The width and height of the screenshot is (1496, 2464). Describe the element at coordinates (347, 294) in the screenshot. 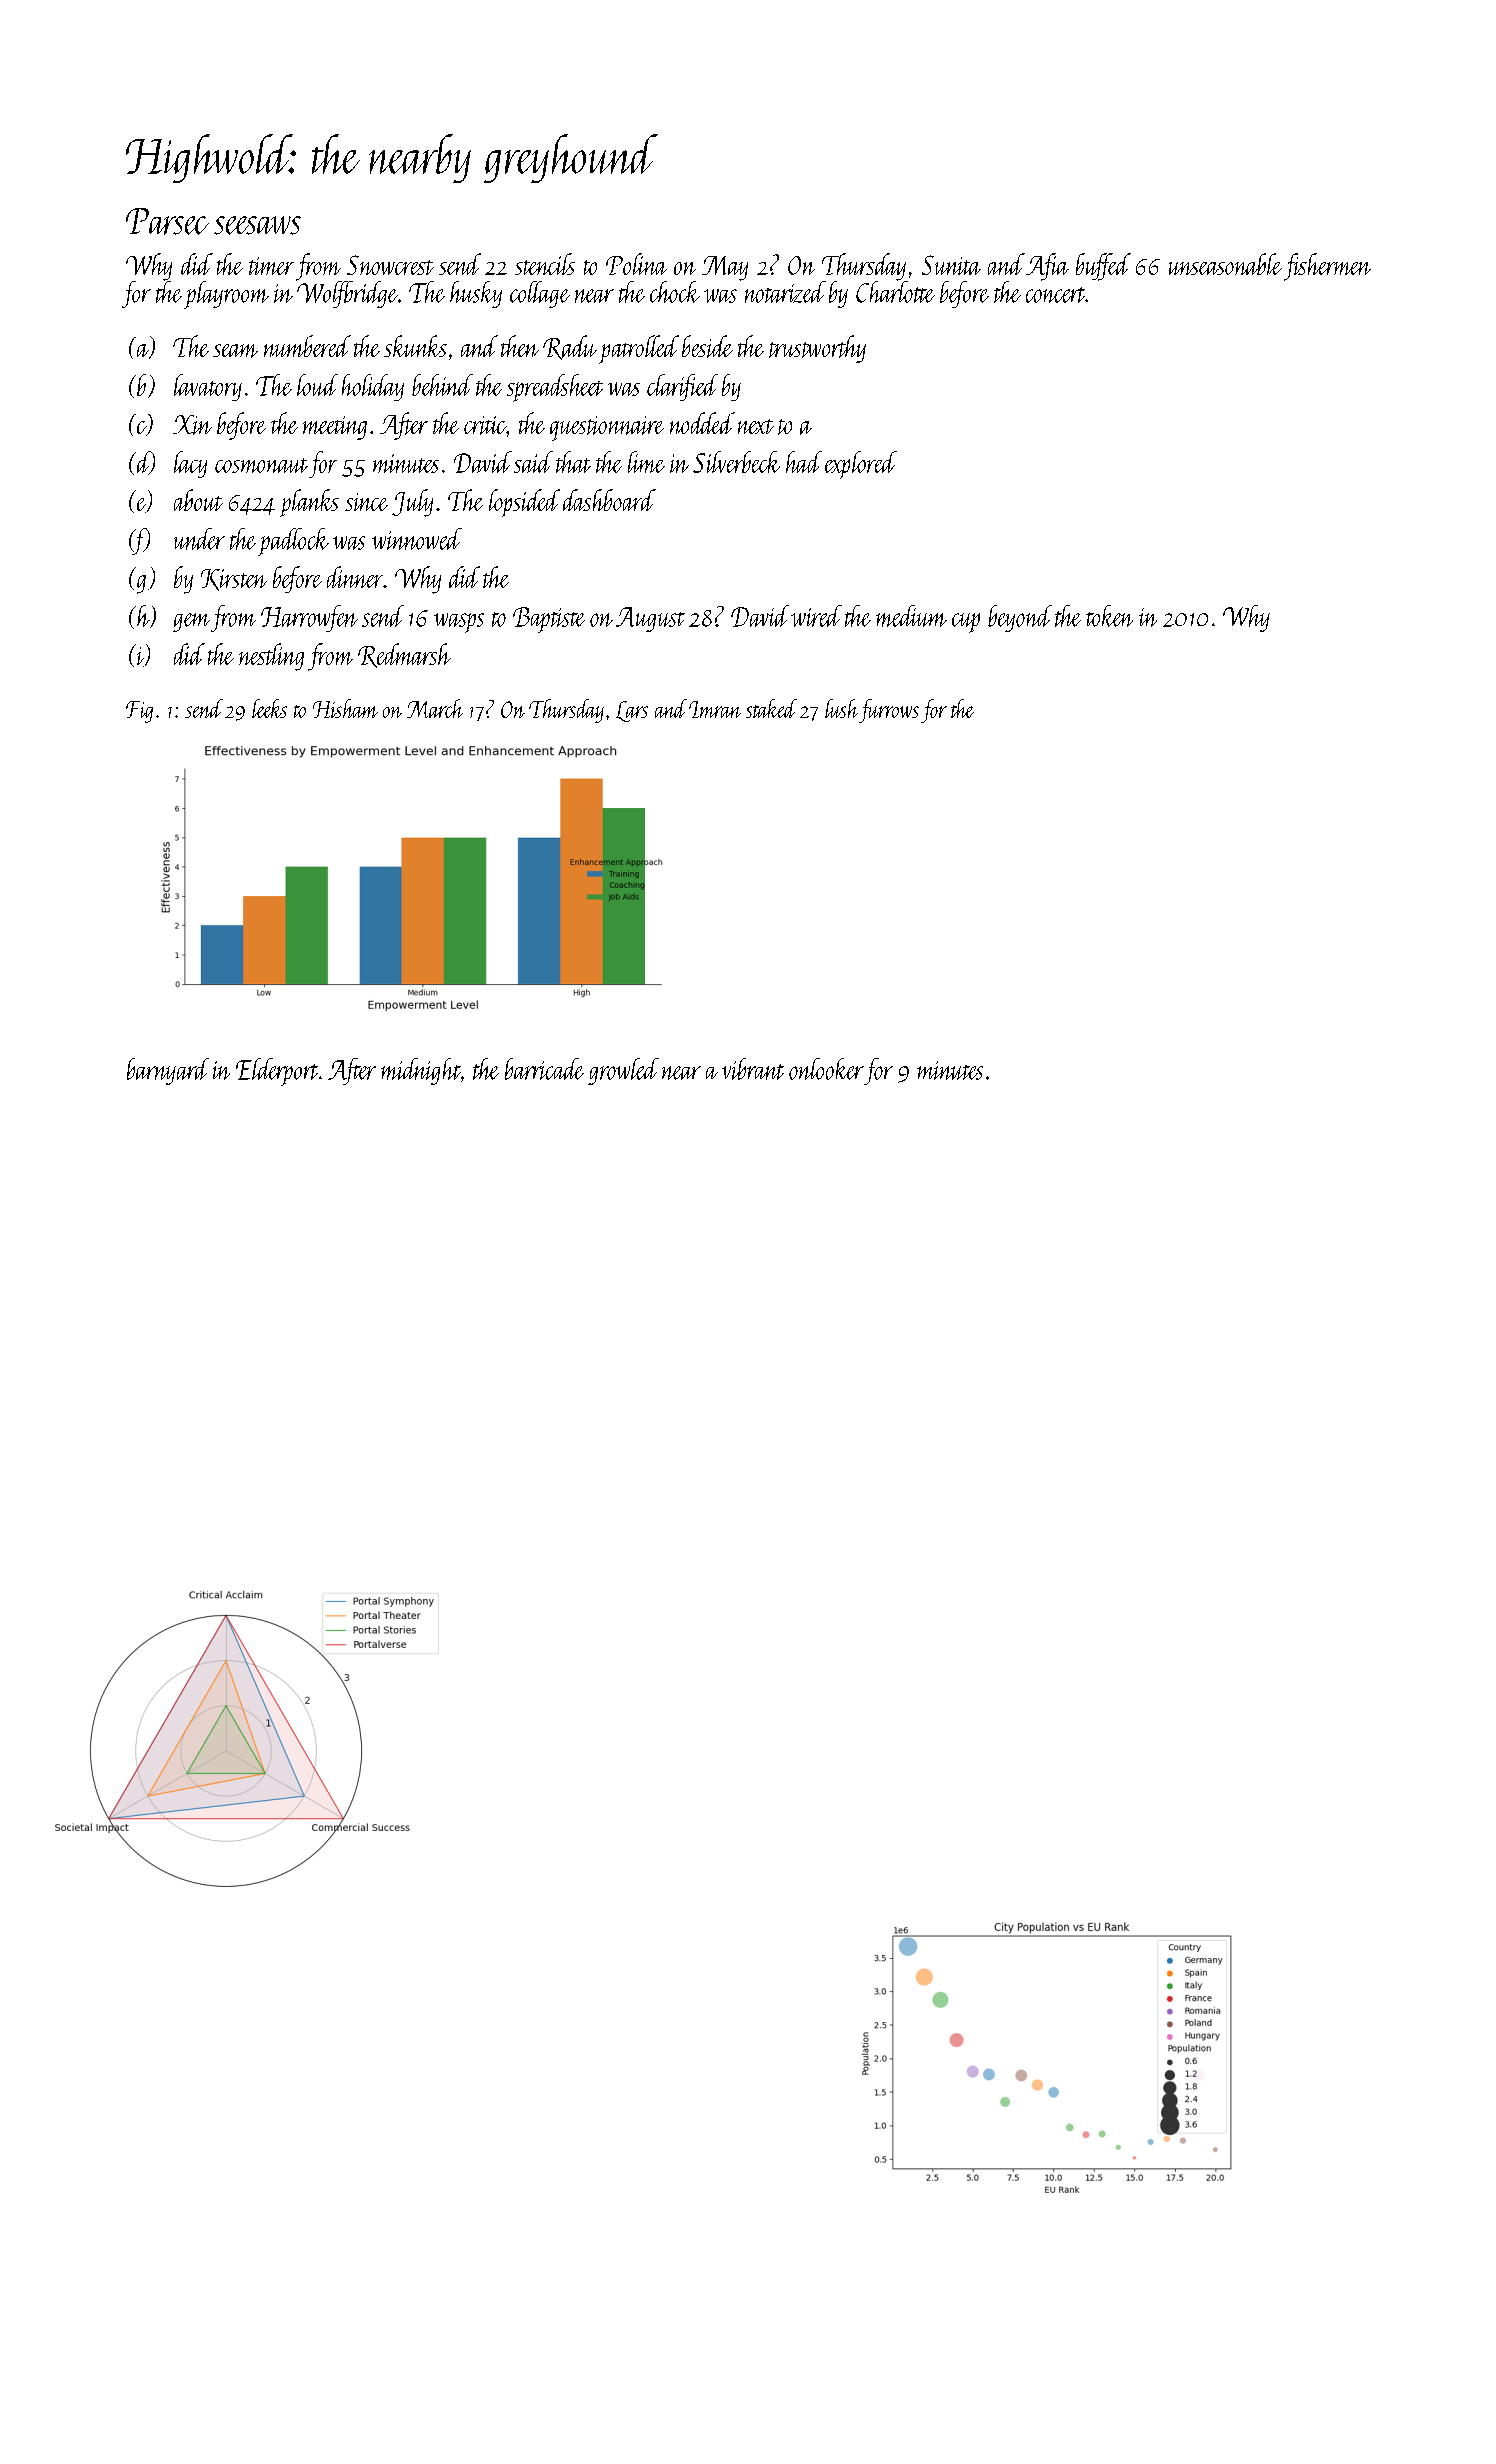

I see `Wolfbridge` at that location.
